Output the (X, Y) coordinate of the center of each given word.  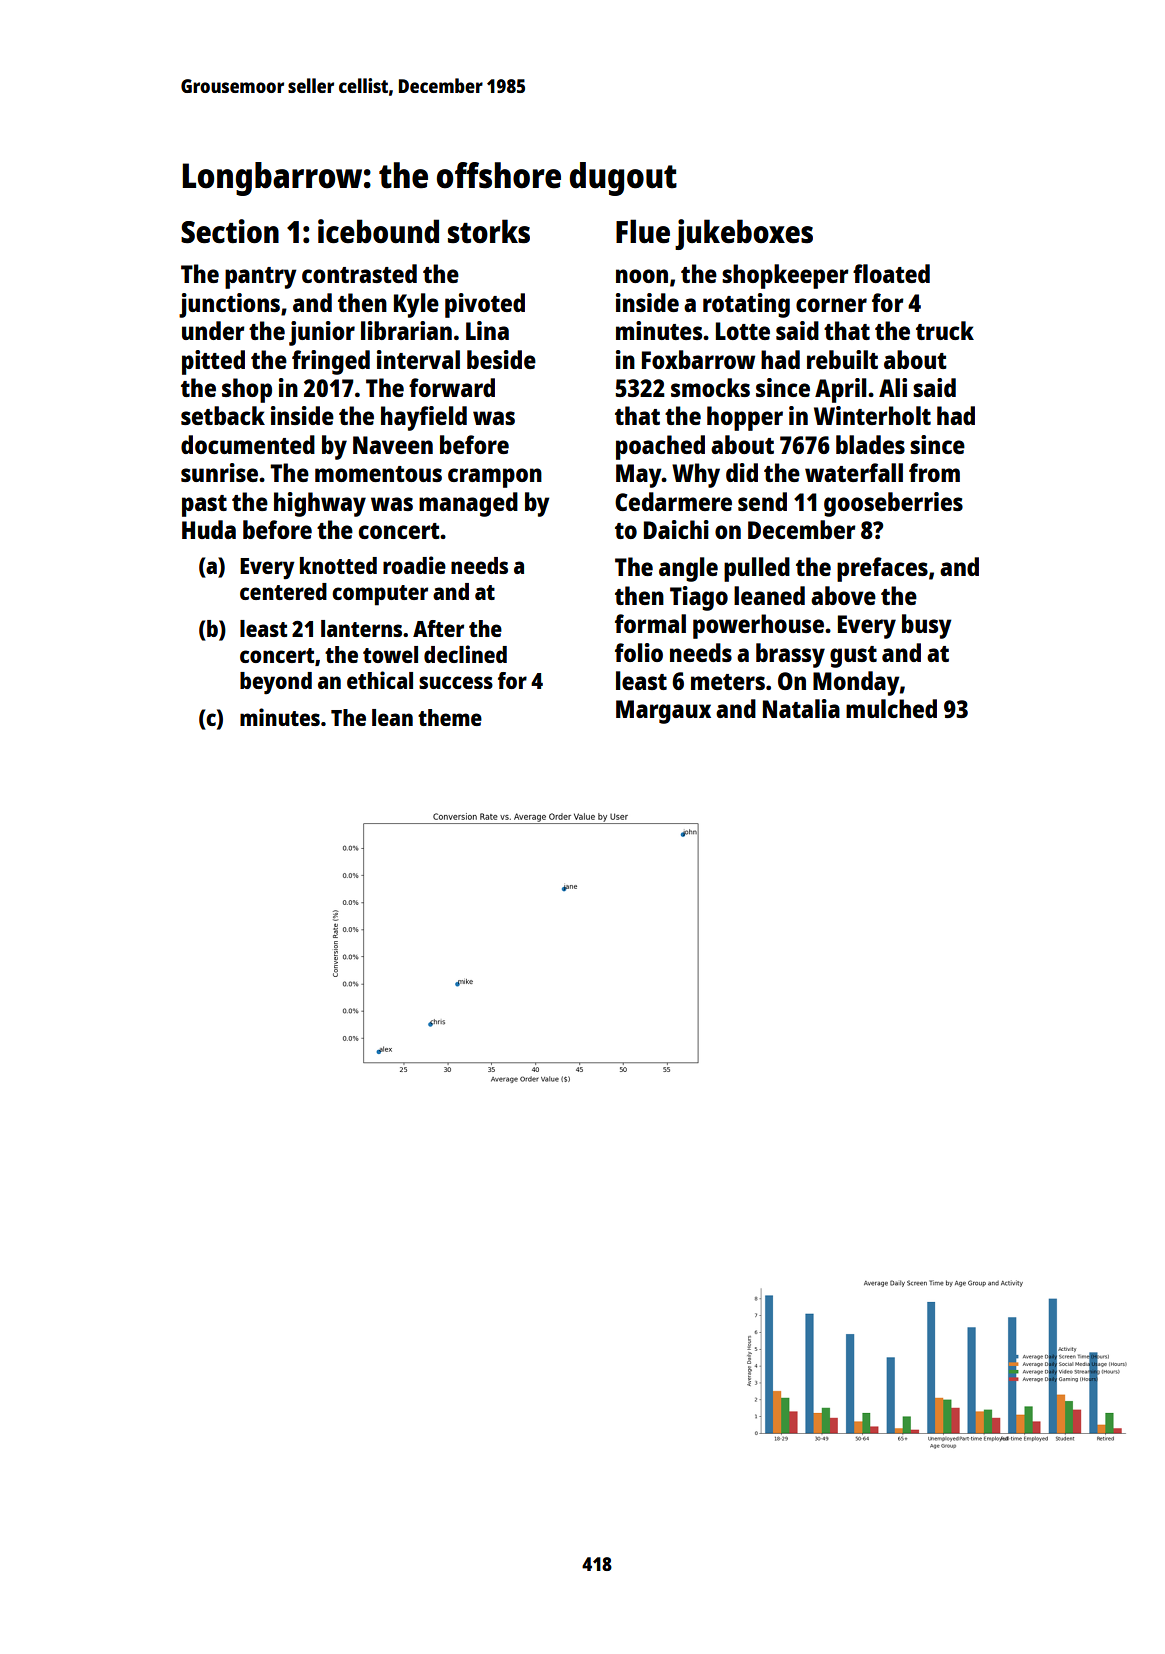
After (438, 628)
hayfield (424, 418)
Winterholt (872, 415)
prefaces (882, 569)
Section (230, 231)
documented (248, 444)
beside (501, 359)
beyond (276, 683)
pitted (213, 362)
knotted (338, 565)
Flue (643, 231)
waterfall (854, 472)
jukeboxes (744, 234)
